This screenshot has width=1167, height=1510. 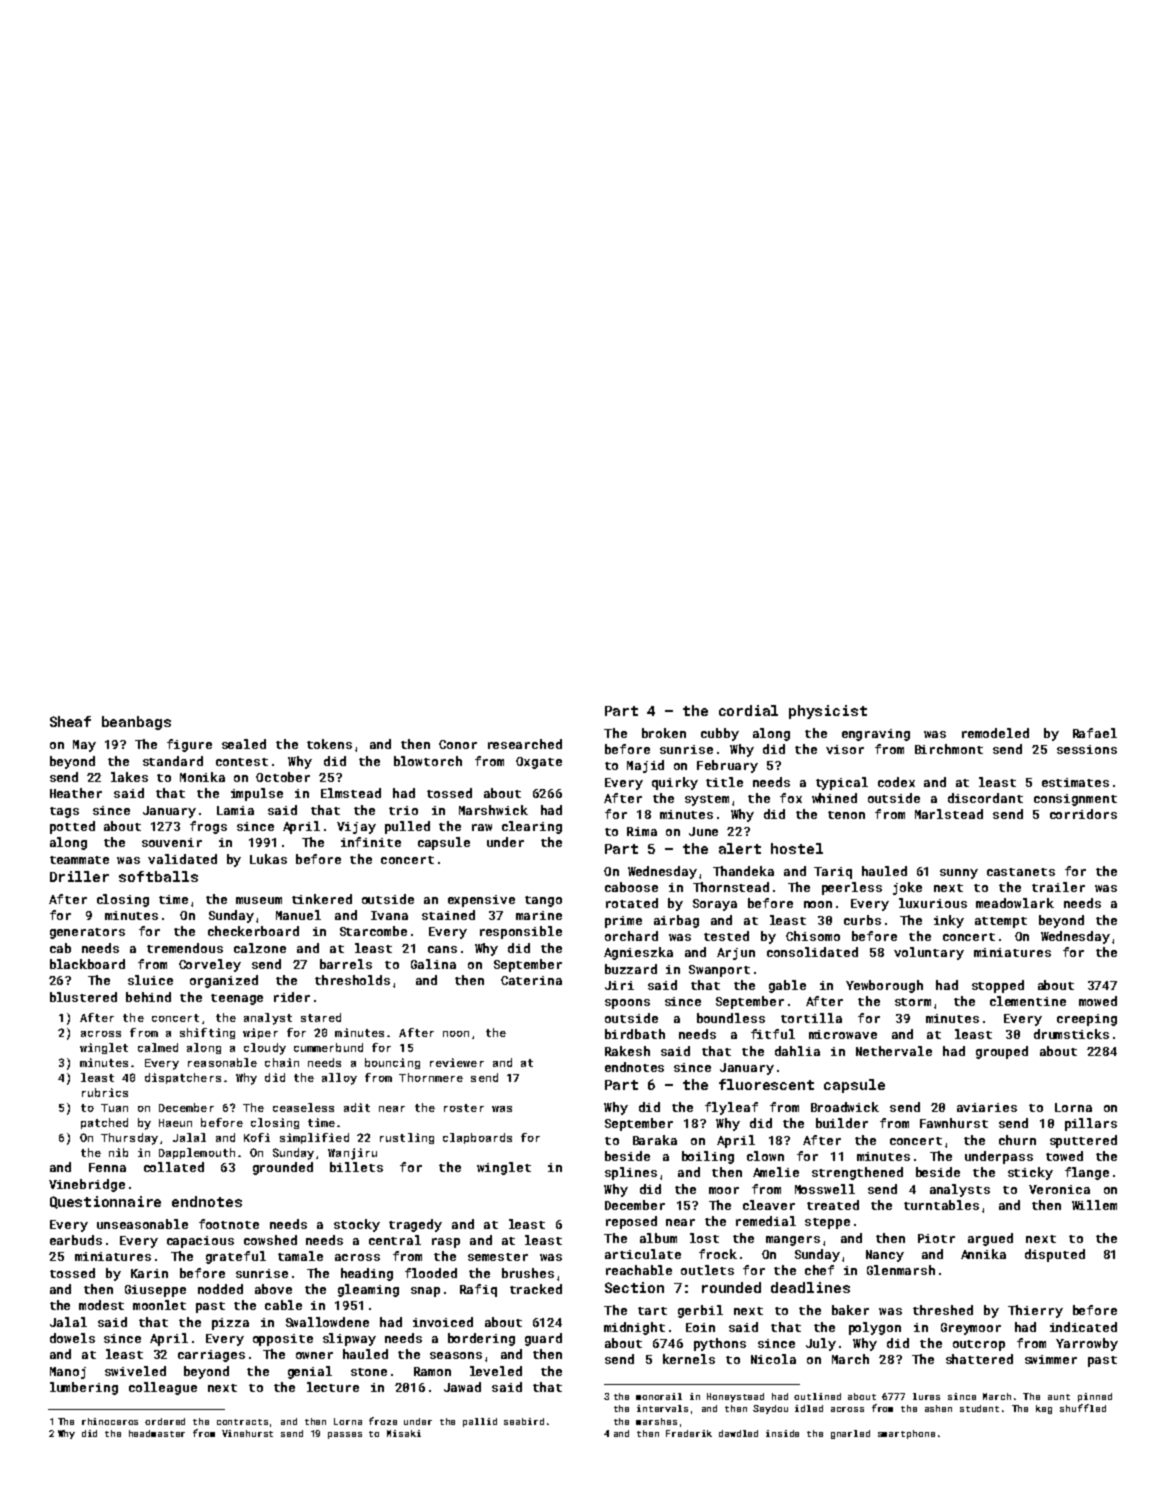 I want to click on reposed, so click(x=631, y=1222).
